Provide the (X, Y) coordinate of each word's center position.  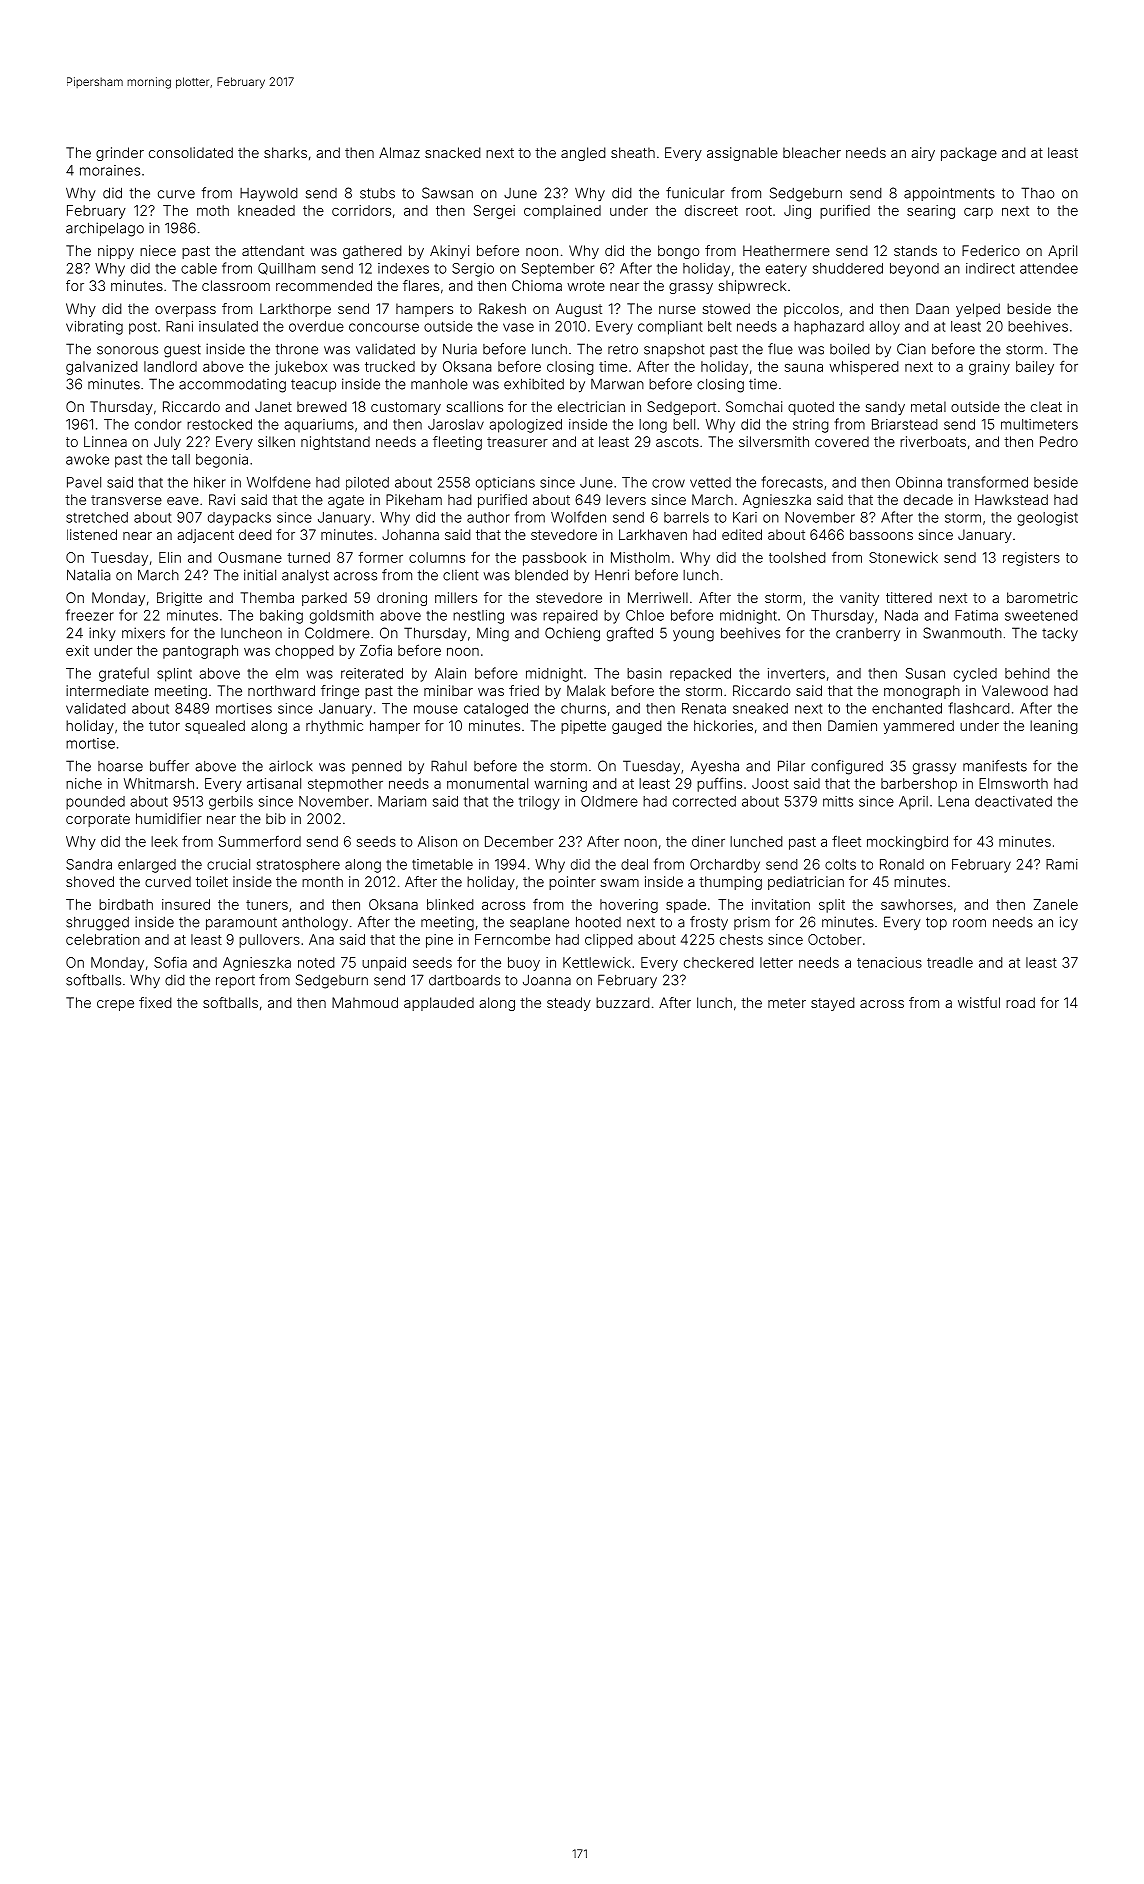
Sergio (473, 270)
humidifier (169, 818)
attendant (273, 250)
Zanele (1056, 904)
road (1020, 1002)
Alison (437, 841)
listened (92, 534)
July (167, 443)
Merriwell (658, 597)
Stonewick (903, 557)
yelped (978, 310)
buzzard (623, 1002)
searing (931, 212)
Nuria (460, 349)
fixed (155, 1002)
